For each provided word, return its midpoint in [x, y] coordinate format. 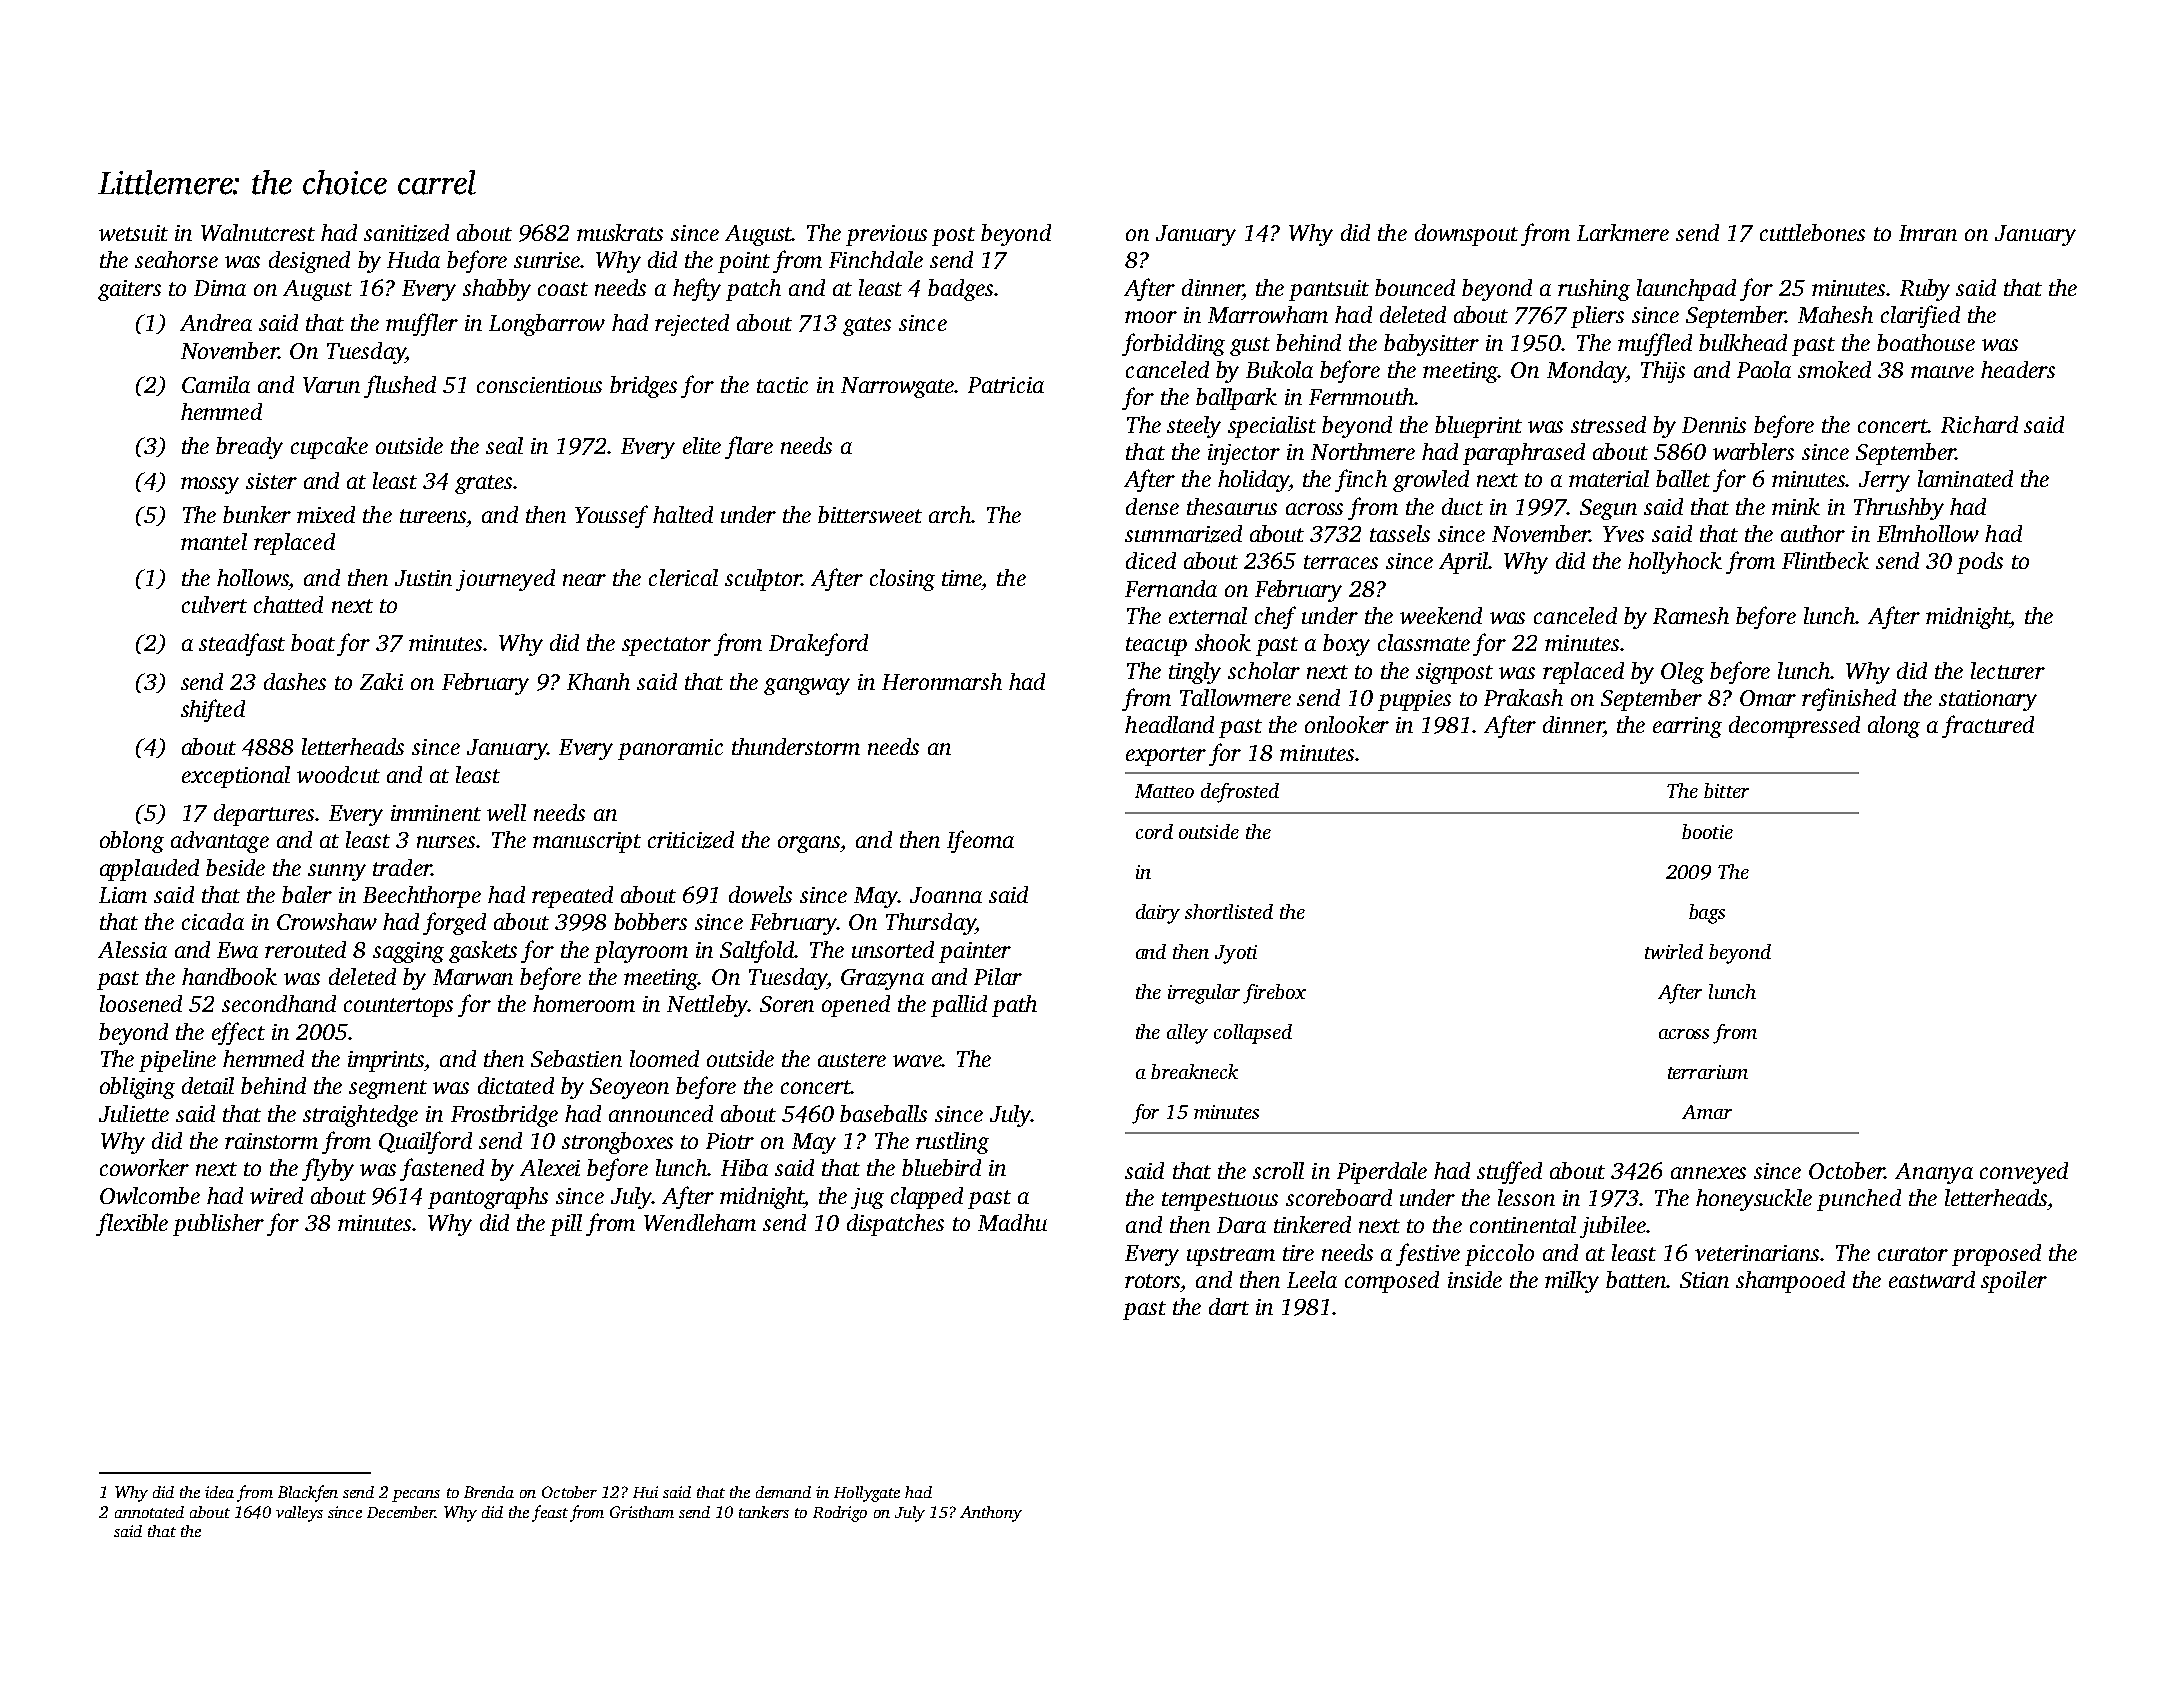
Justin [423, 578]
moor [1151, 317]
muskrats [620, 232]
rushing [1594, 290]
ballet [1683, 478]
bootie [1707, 831]
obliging [137, 1088]
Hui [645, 1492]
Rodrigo [840, 1514]
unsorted [893, 949]
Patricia [1006, 385]
